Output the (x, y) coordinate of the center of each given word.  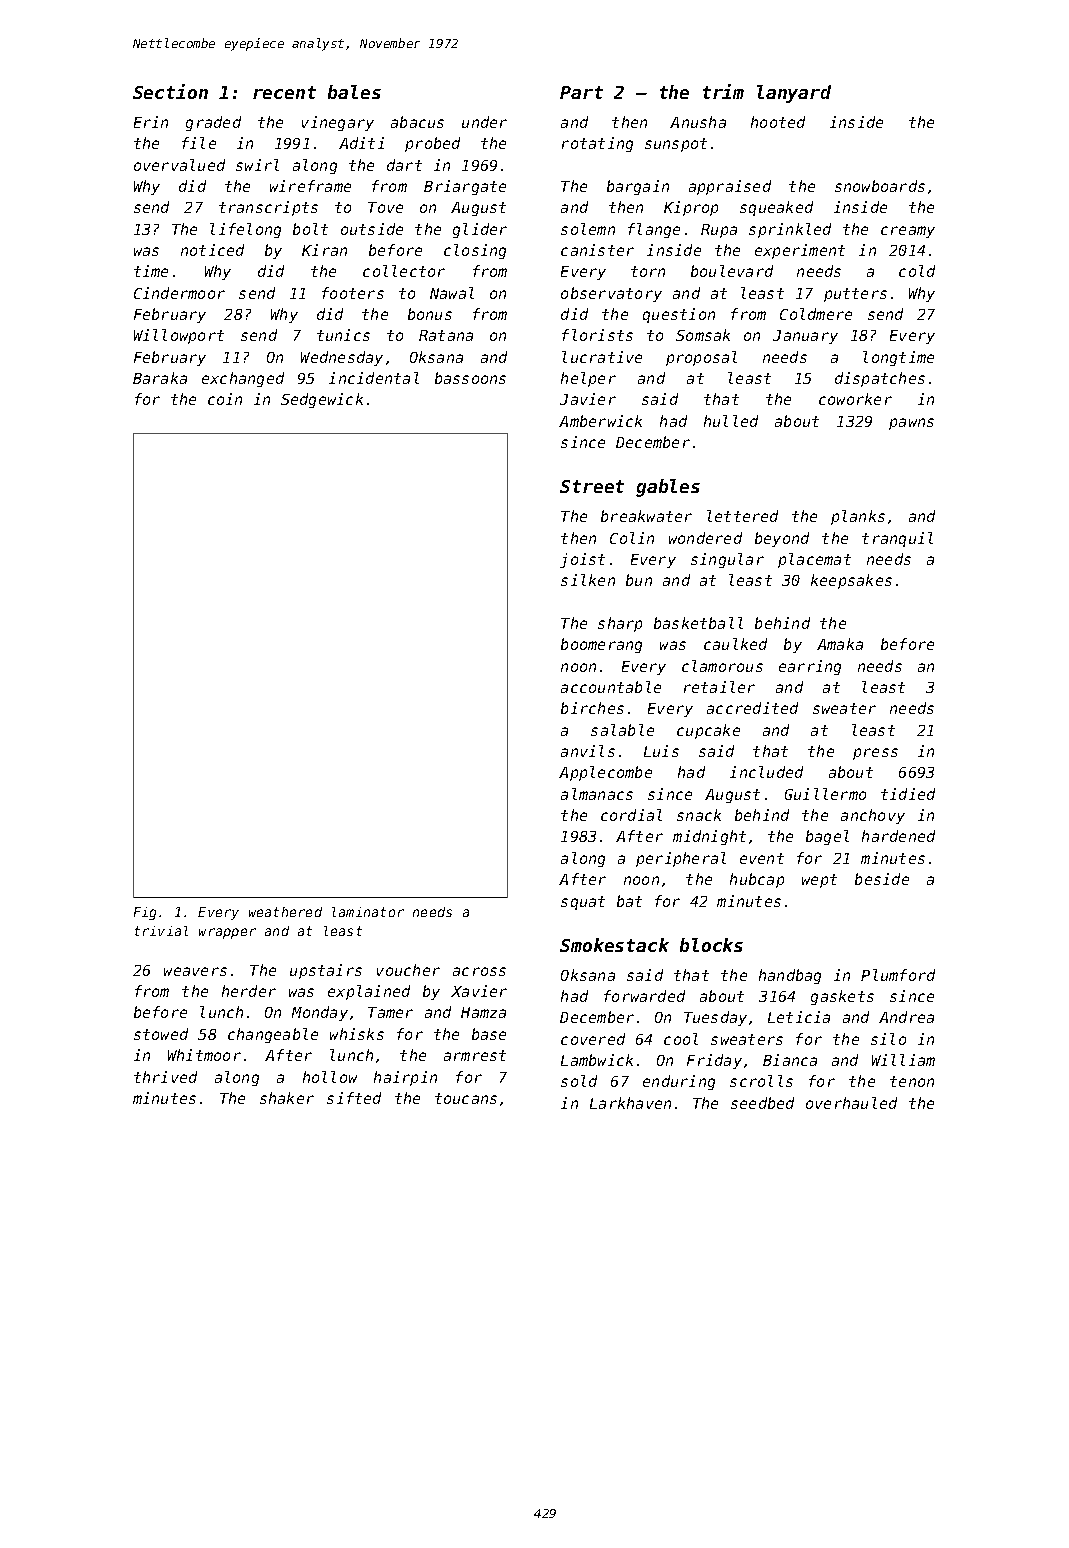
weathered (285, 912)
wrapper (227, 933)
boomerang (601, 645)
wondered (705, 538)
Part (581, 92)
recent (284, 92)
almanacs (597, 794)
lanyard (794, 94)
